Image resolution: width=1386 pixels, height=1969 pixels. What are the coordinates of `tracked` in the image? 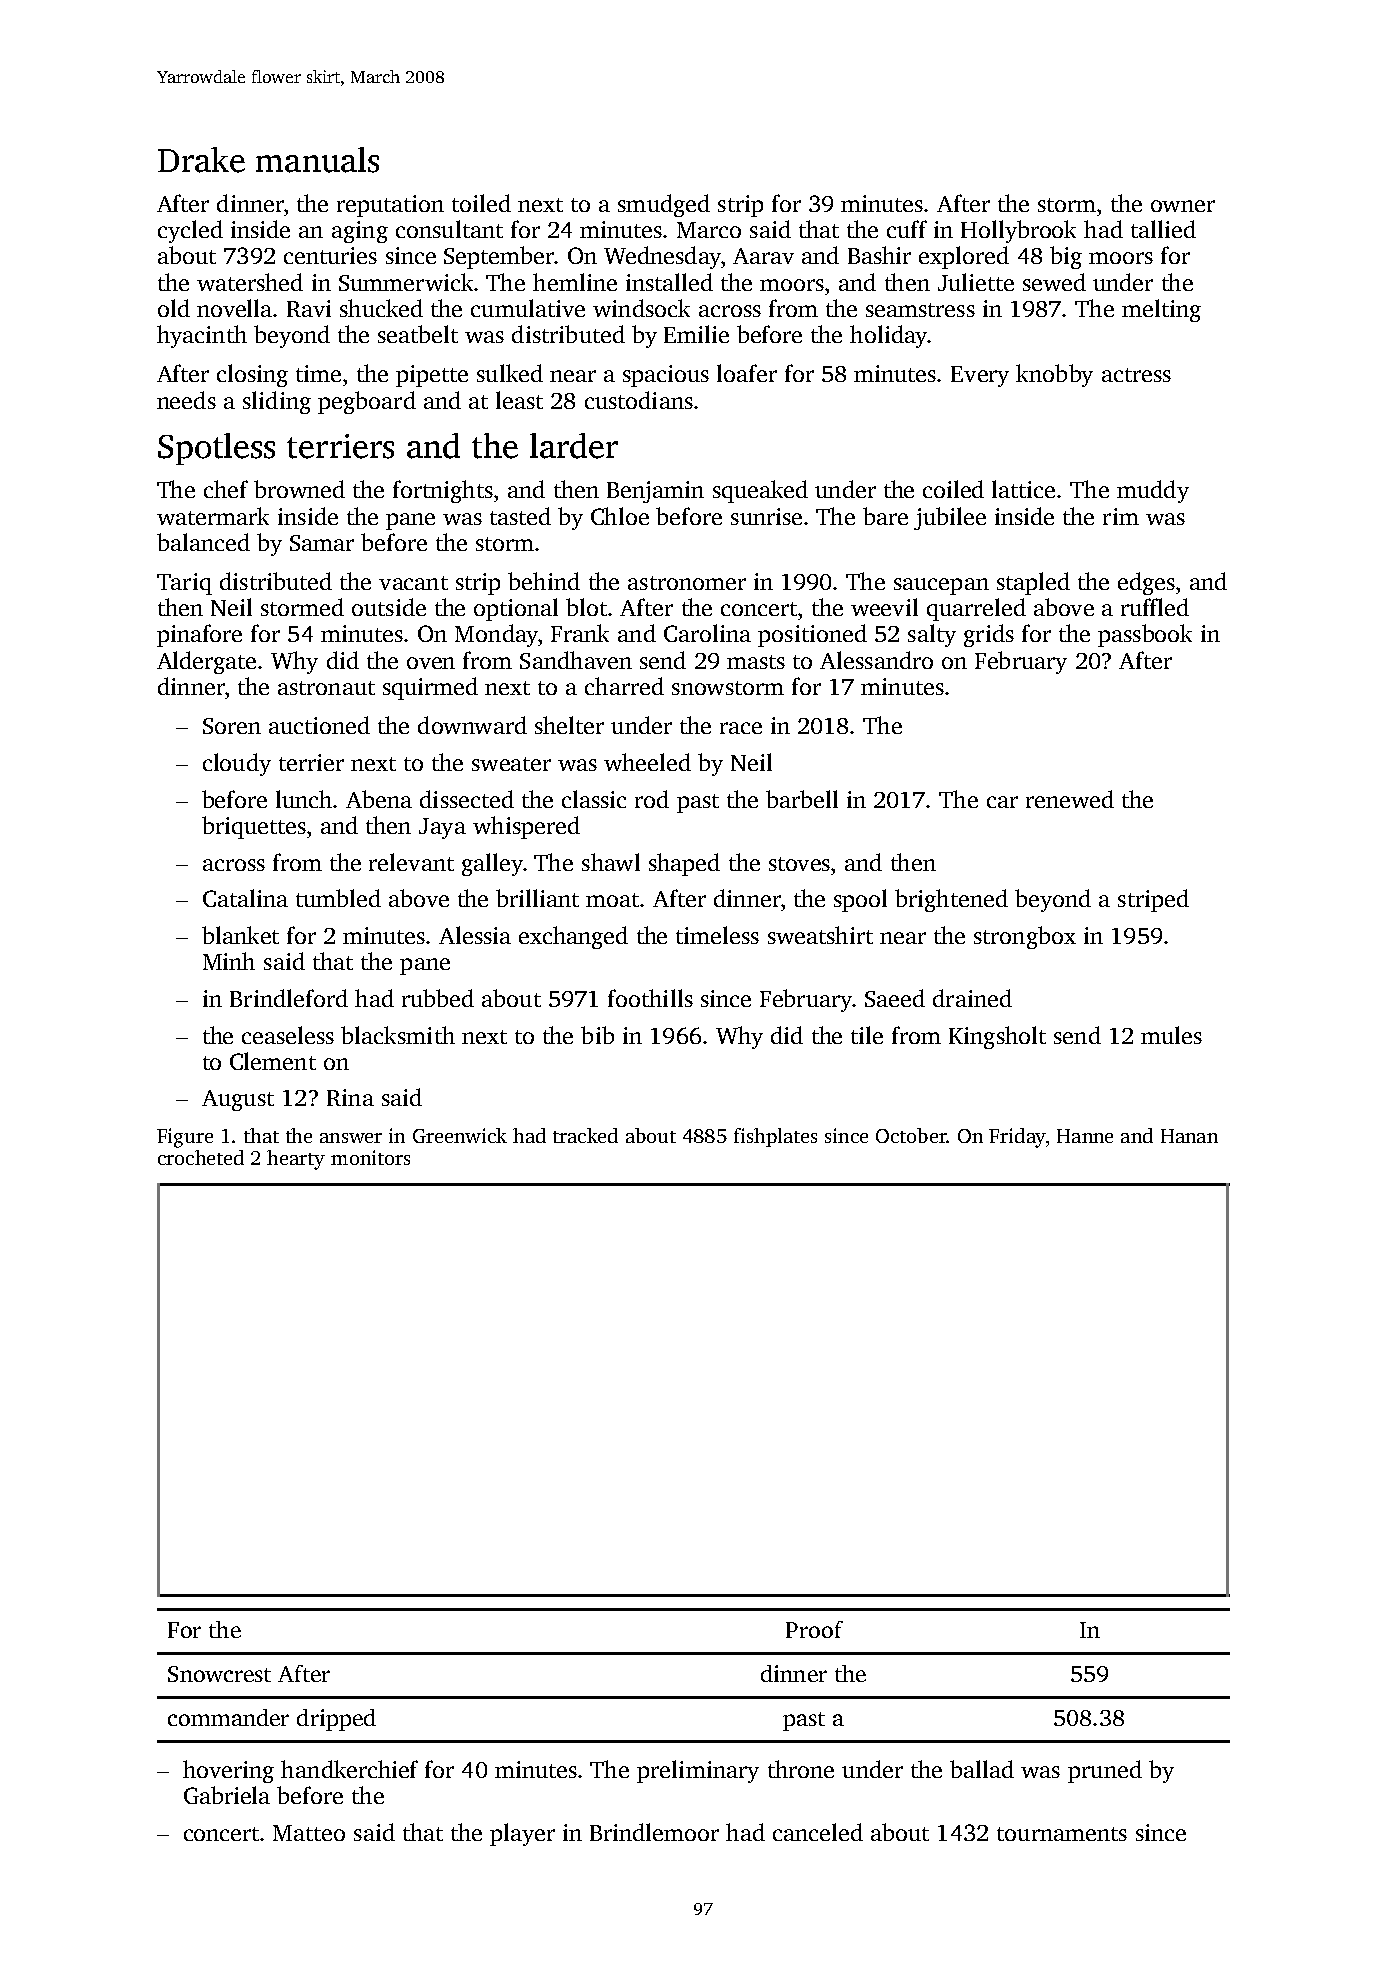 It's located at (585, 1135).
